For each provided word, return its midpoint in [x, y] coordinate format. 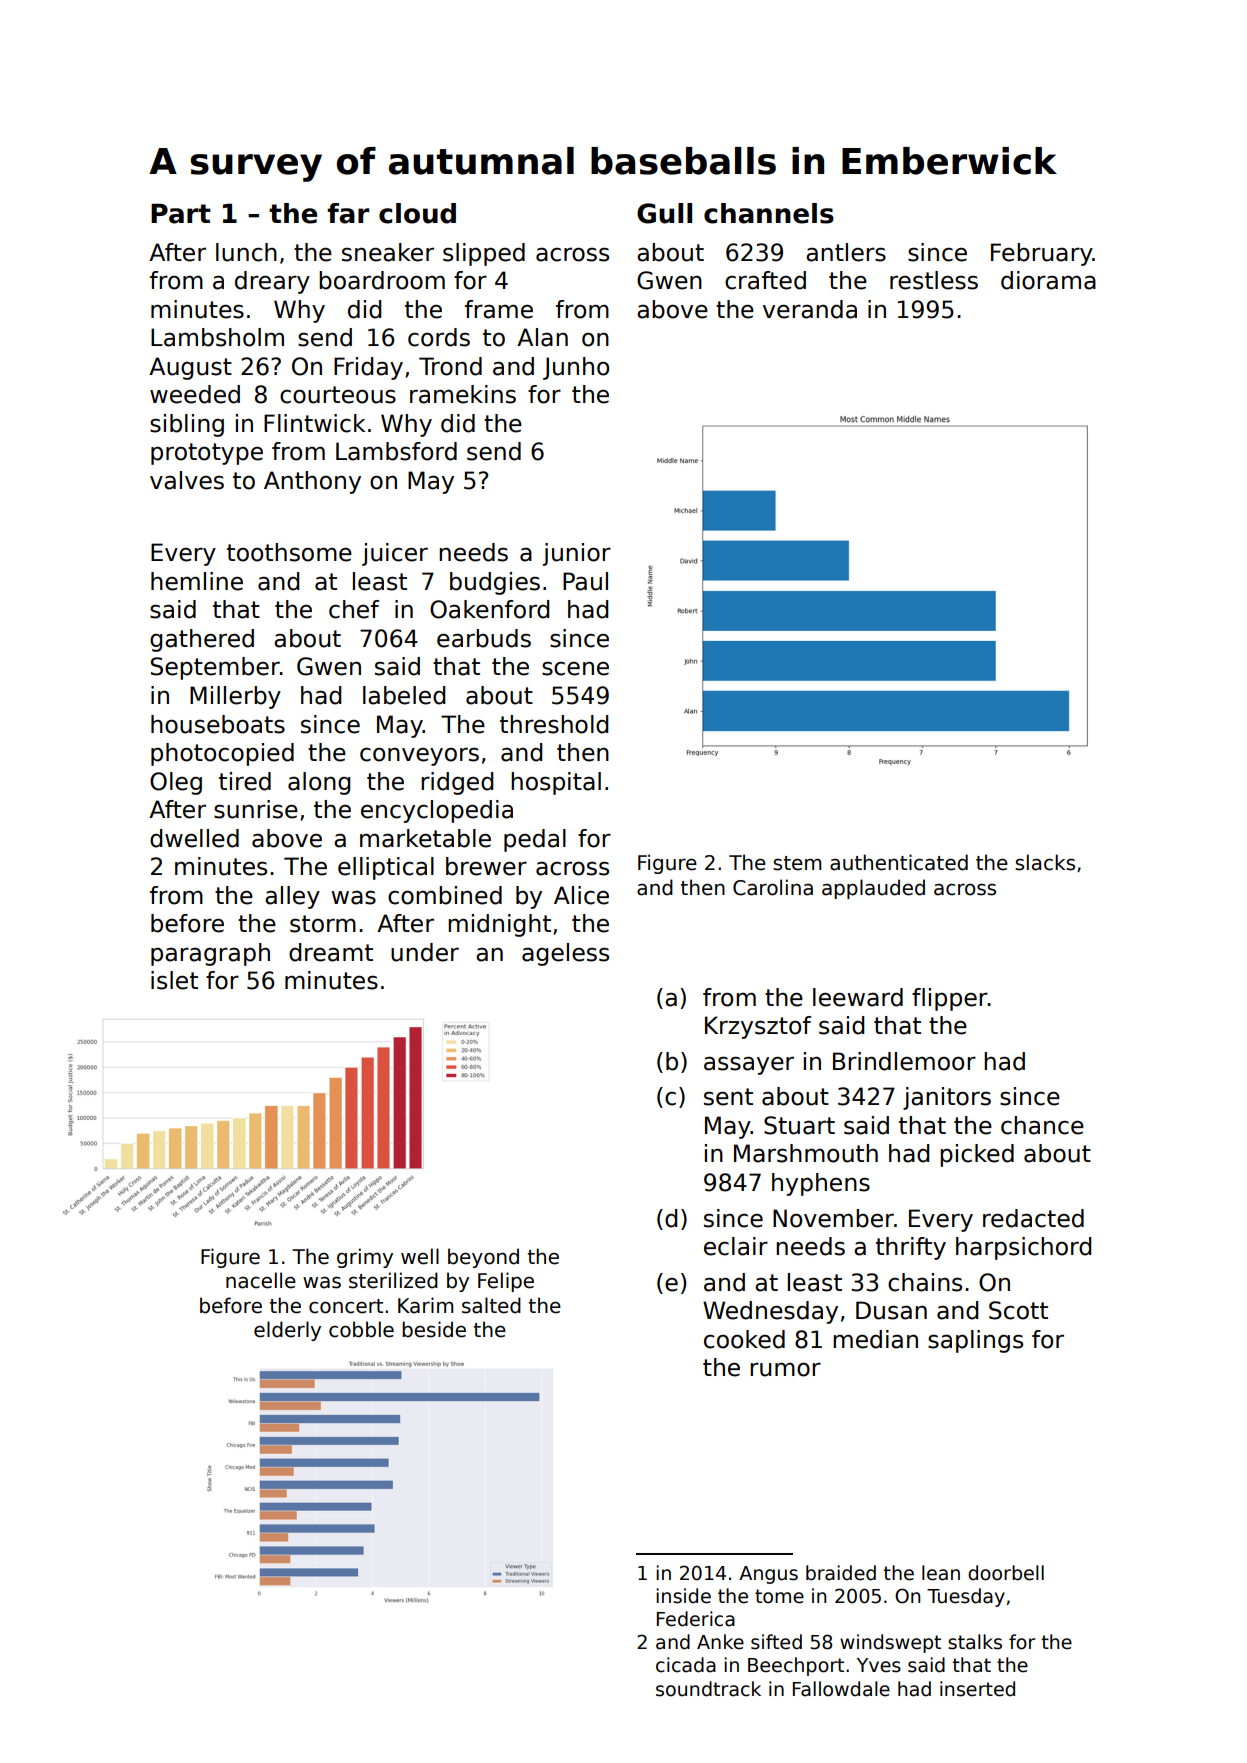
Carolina [773, 887]
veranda [810, 309]
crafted [765, 280]
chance [1042, 1125]
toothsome [289, 552]
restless [934, 280]
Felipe [506, 1282]
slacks [1045, 862]
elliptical [386, 868]
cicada [686, 1665]
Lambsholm [217, 337]
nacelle [261, 1280]
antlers [846, 252]
